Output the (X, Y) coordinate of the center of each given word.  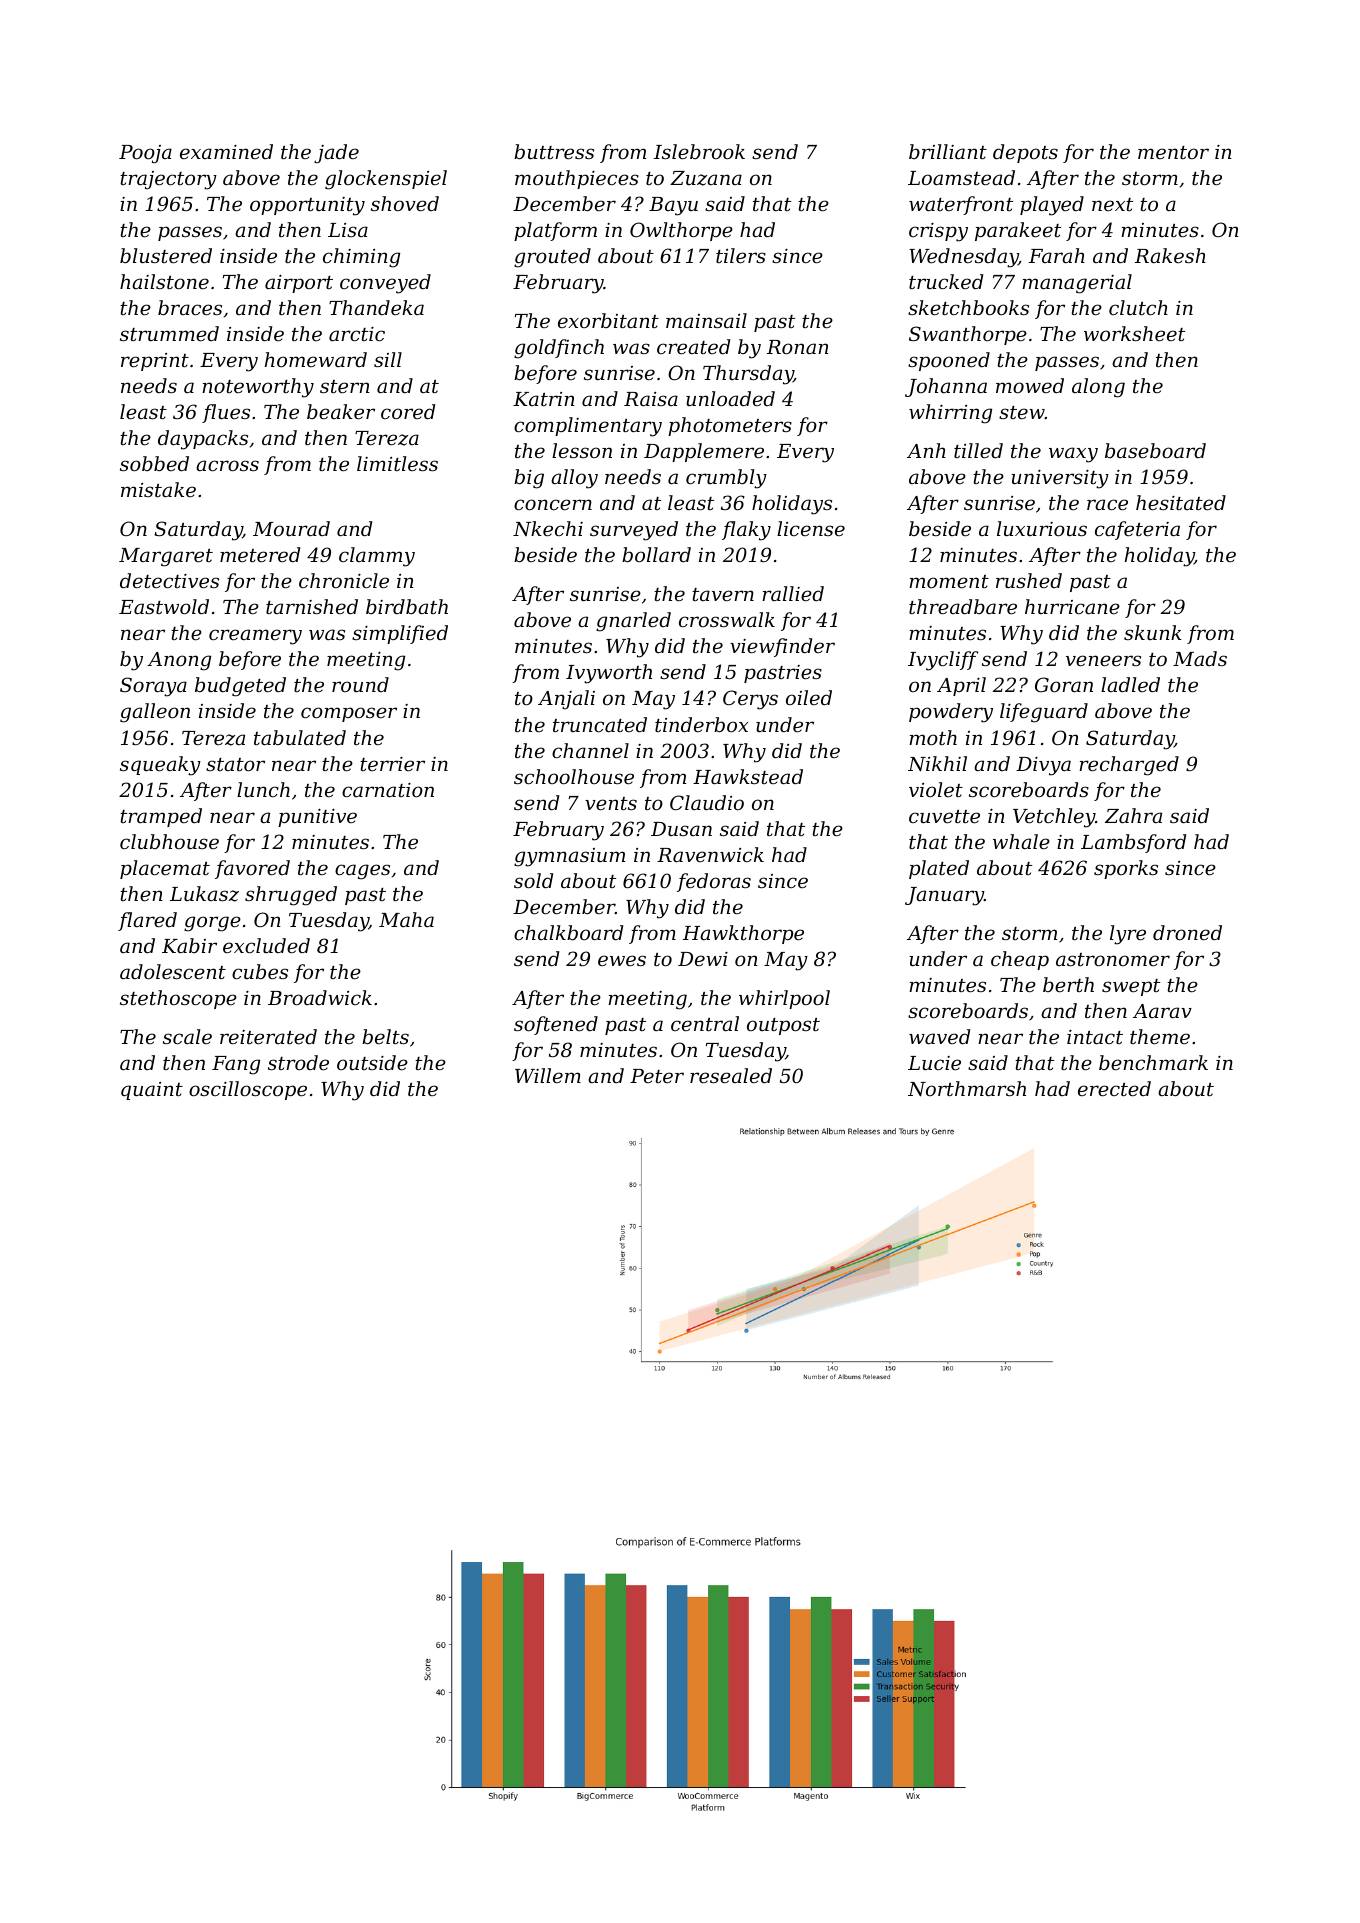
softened (556, 1025)
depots (1025, 153)
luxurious (1042, 528)
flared (147, 921)
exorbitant (608, 320)
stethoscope (178, 999)
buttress (554, 151)
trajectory (168, 180)
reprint (155, 362)
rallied (793, 593)
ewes (622, 960)
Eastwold (164, 606)
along (1098, 388)
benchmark (1153, 1062)
